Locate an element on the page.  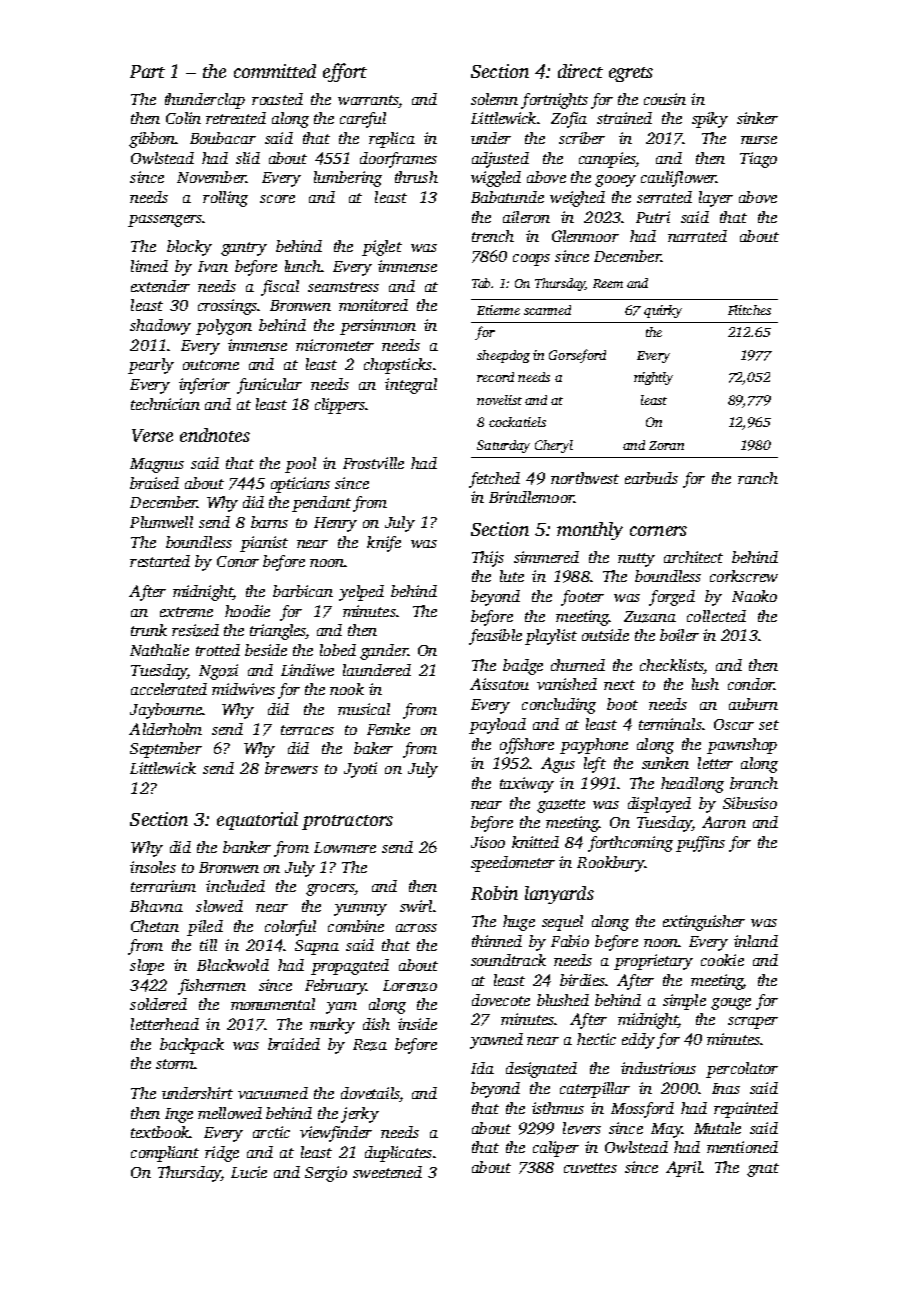
Reem is located at coordinates (608, 283).
